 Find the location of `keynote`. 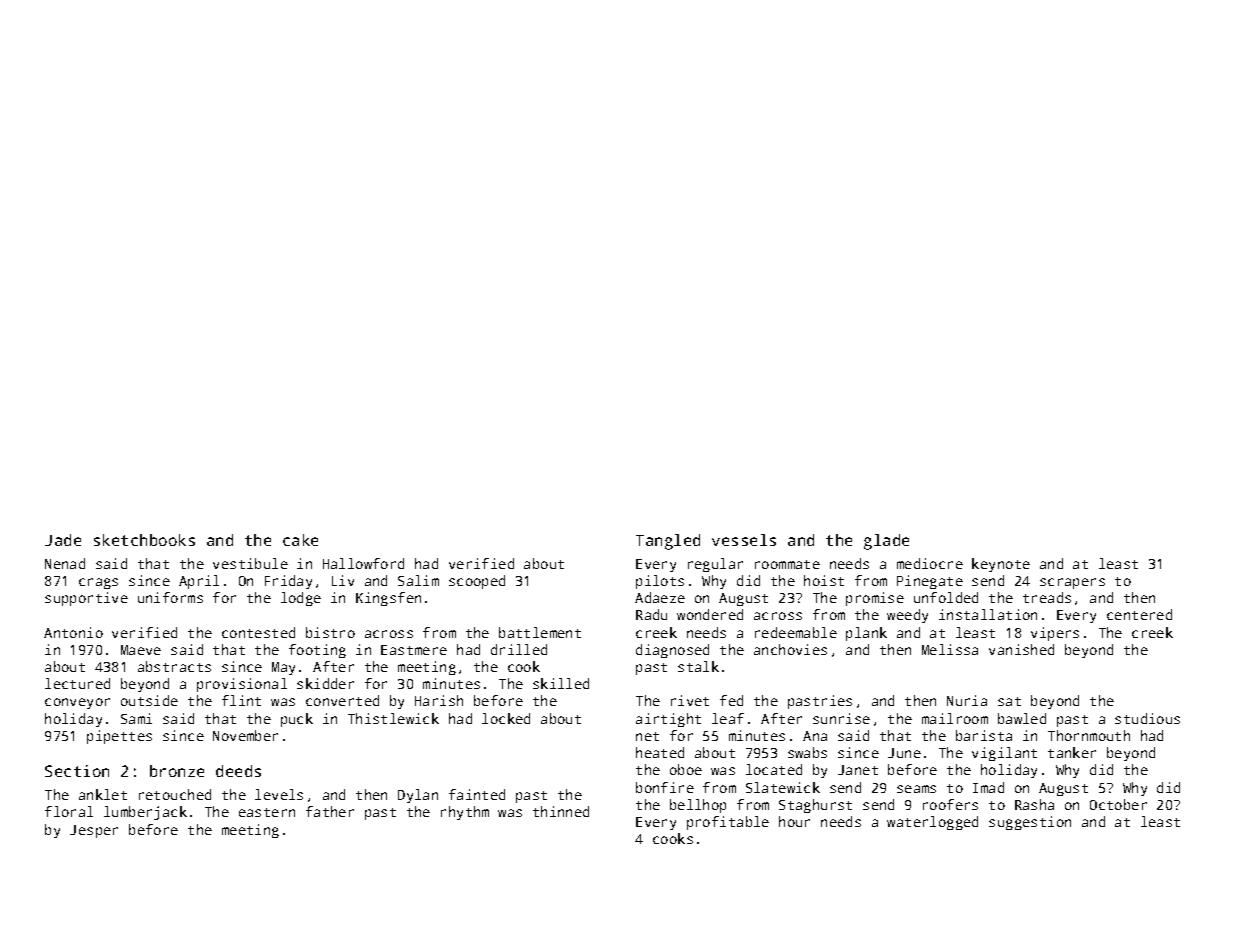

keynote is located at coordinates (1001, 565).
